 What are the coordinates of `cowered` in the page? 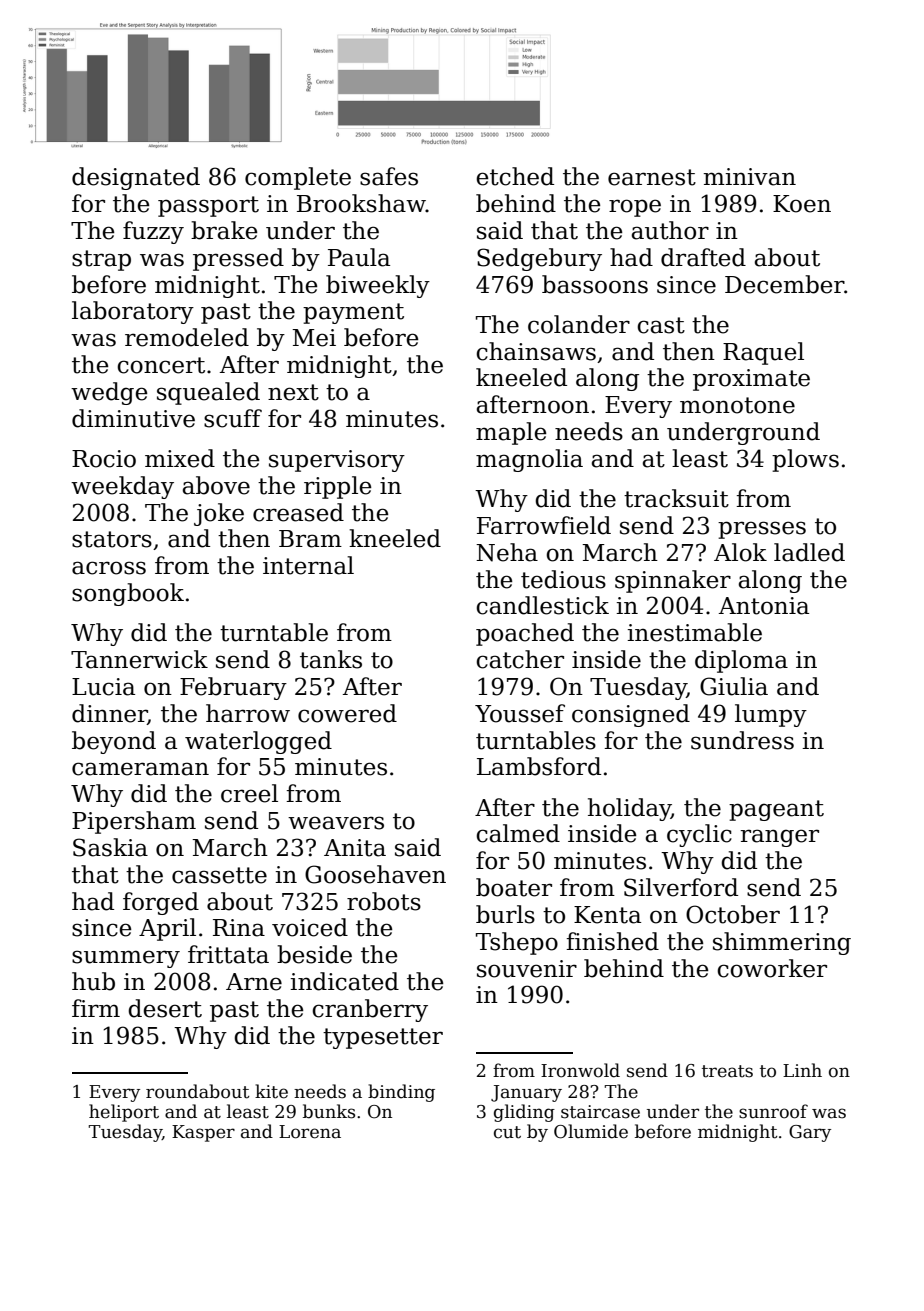 It's located at (347, 713).
